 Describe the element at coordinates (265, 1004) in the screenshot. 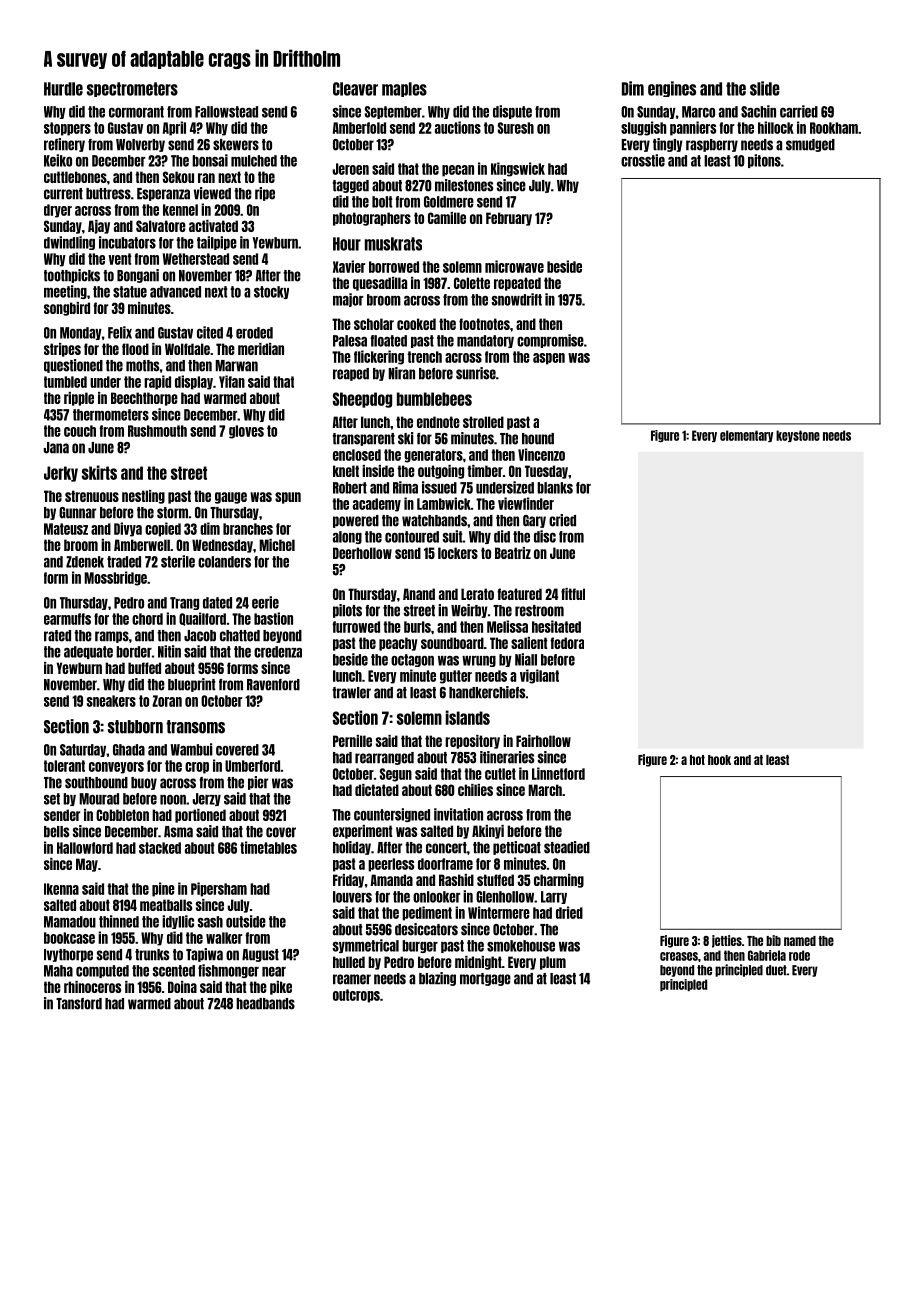

I see `headbands` at that location.
